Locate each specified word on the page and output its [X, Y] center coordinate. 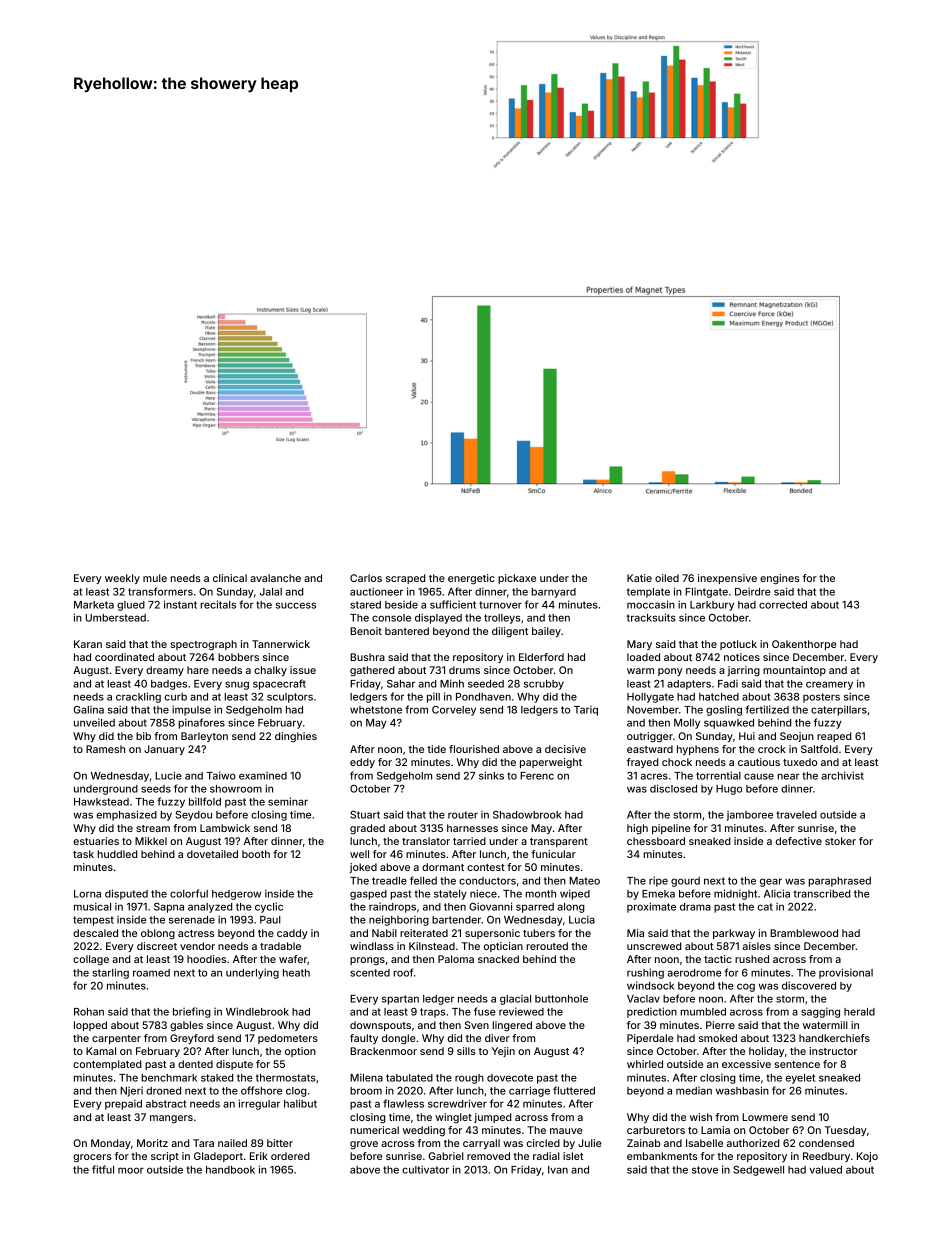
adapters [689, 685]
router [463, 815]
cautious [759, 762]
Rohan [89, 1012]
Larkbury [712, 606]
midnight [735, 894]
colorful [189, 893]
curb [176, 697]
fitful [103, 1169]
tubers [539, 933]
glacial [515, 1000]
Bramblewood [804, 933]
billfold [205, 801]
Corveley [454, 711]
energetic [471, 579]
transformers [160, 591]
